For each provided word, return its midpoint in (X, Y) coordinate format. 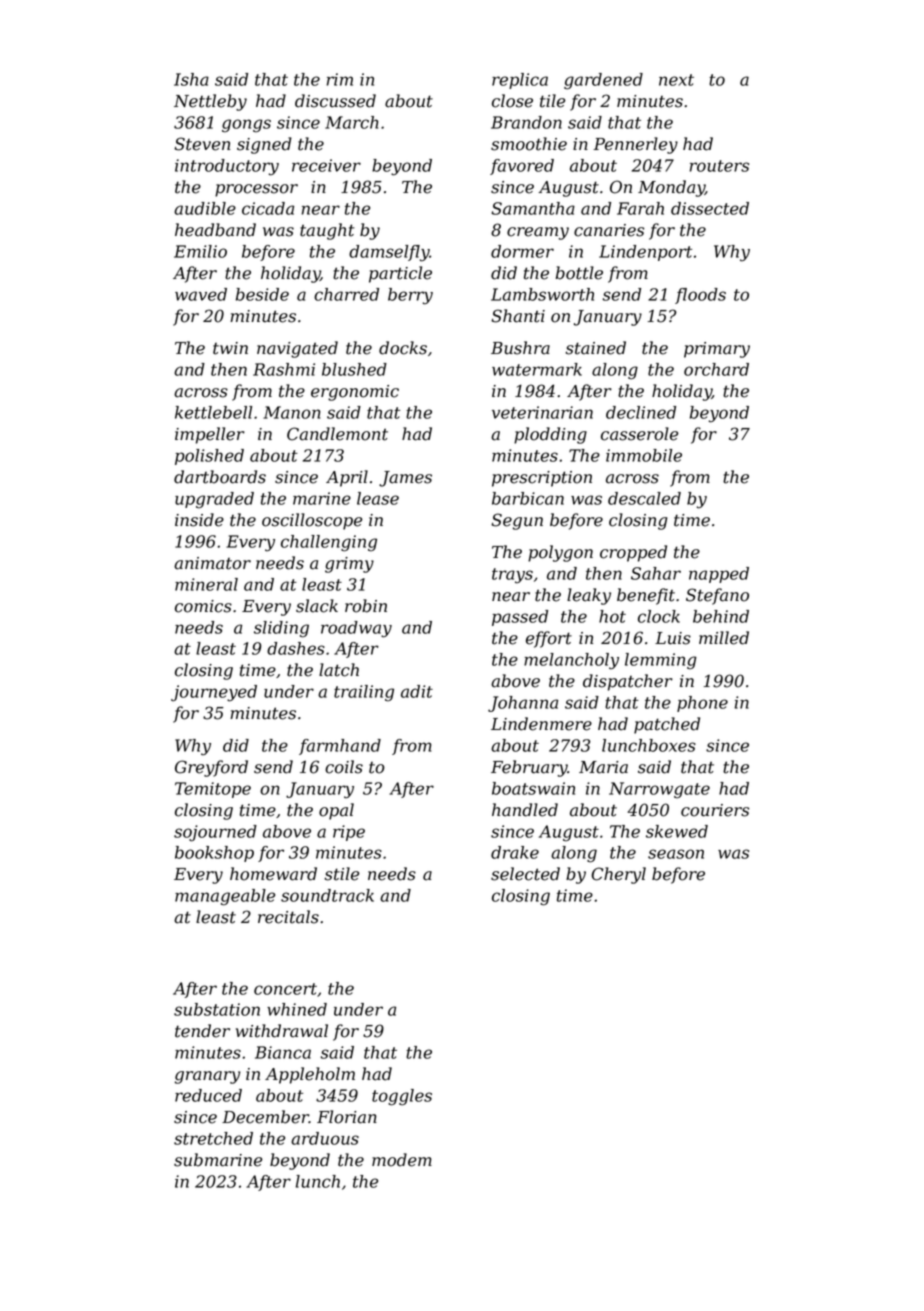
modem (402, 1160)
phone (702, 704)
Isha (191, 79)
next (676, 80)
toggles (402, 1097)
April (347, 478)
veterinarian (542, 412)
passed (520, 618)
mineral (206, 584)
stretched (213, 1138)
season (676, 854)
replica (520, 81)
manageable (225, 897)
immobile (644, 455)
